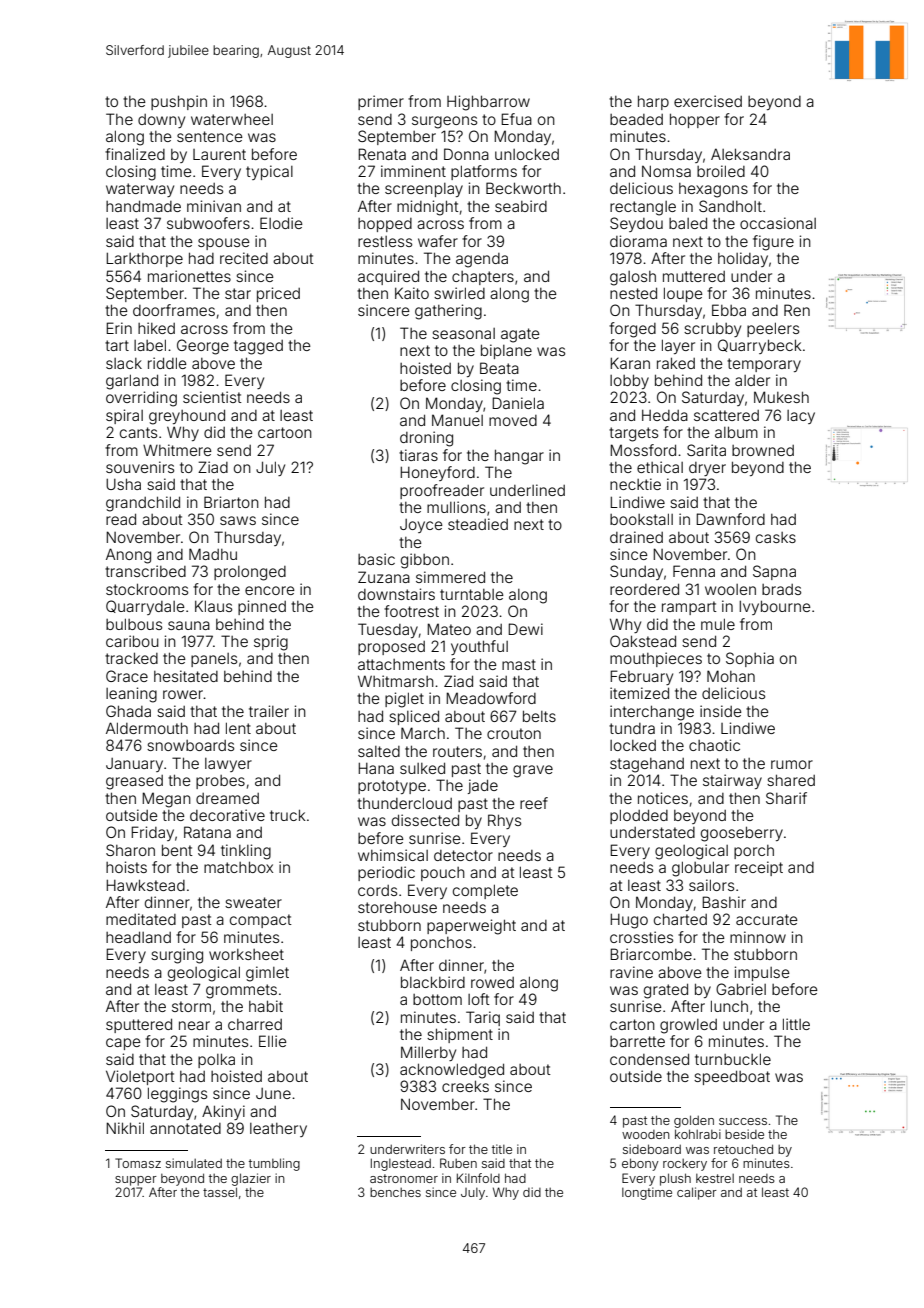  I want to click on lent, so click(238, 728).
